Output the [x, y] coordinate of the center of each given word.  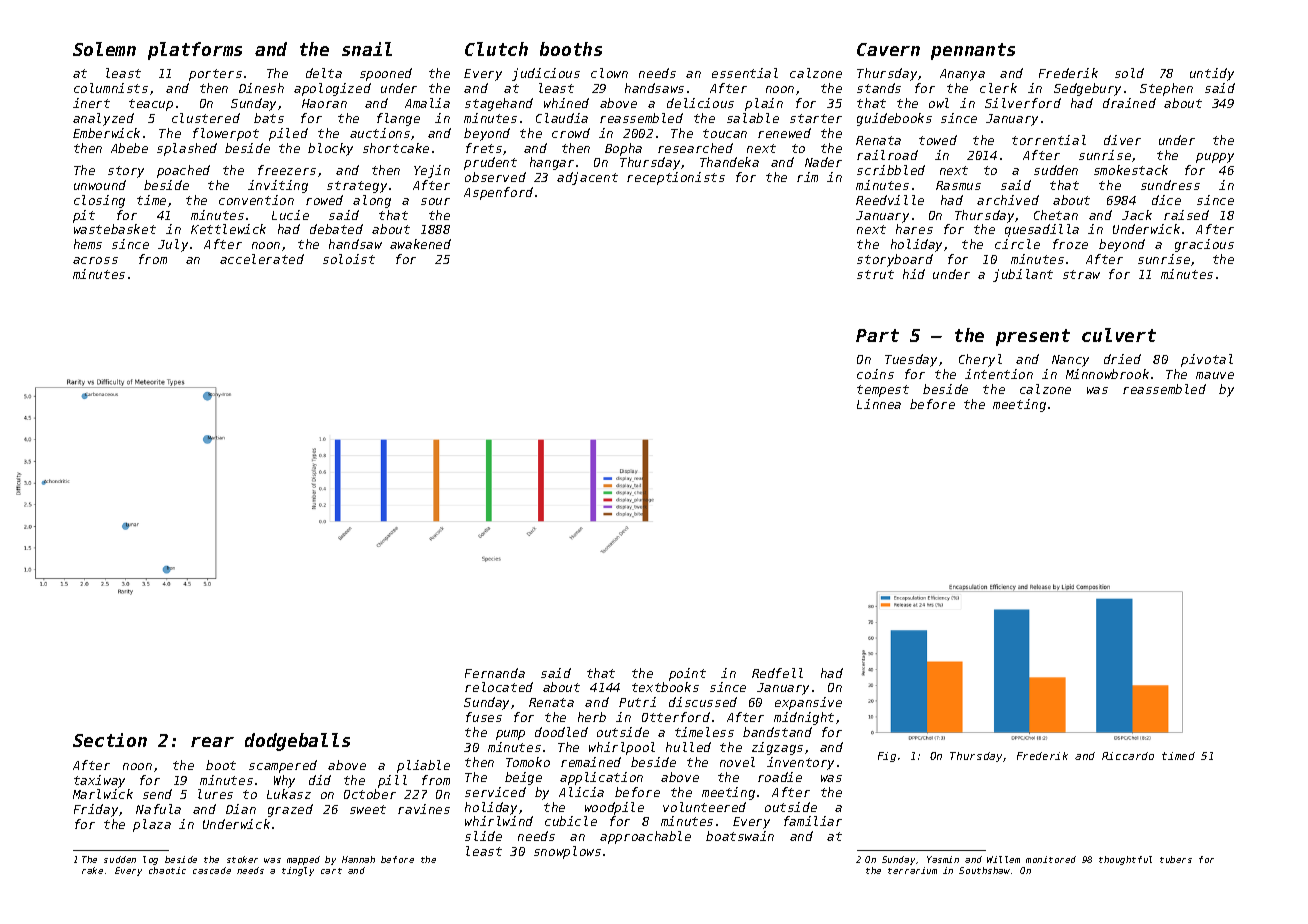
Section [110, 740]
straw [1081, 274]
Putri [637, 702]
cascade [212, 870]
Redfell [777, 673]
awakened [420, 244]
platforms [195, 51]
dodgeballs [297, 742]
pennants [973, 51]
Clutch [496, 49]
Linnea [879, 404]
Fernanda [495, 673]
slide [483, 836]
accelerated [262, 259]
